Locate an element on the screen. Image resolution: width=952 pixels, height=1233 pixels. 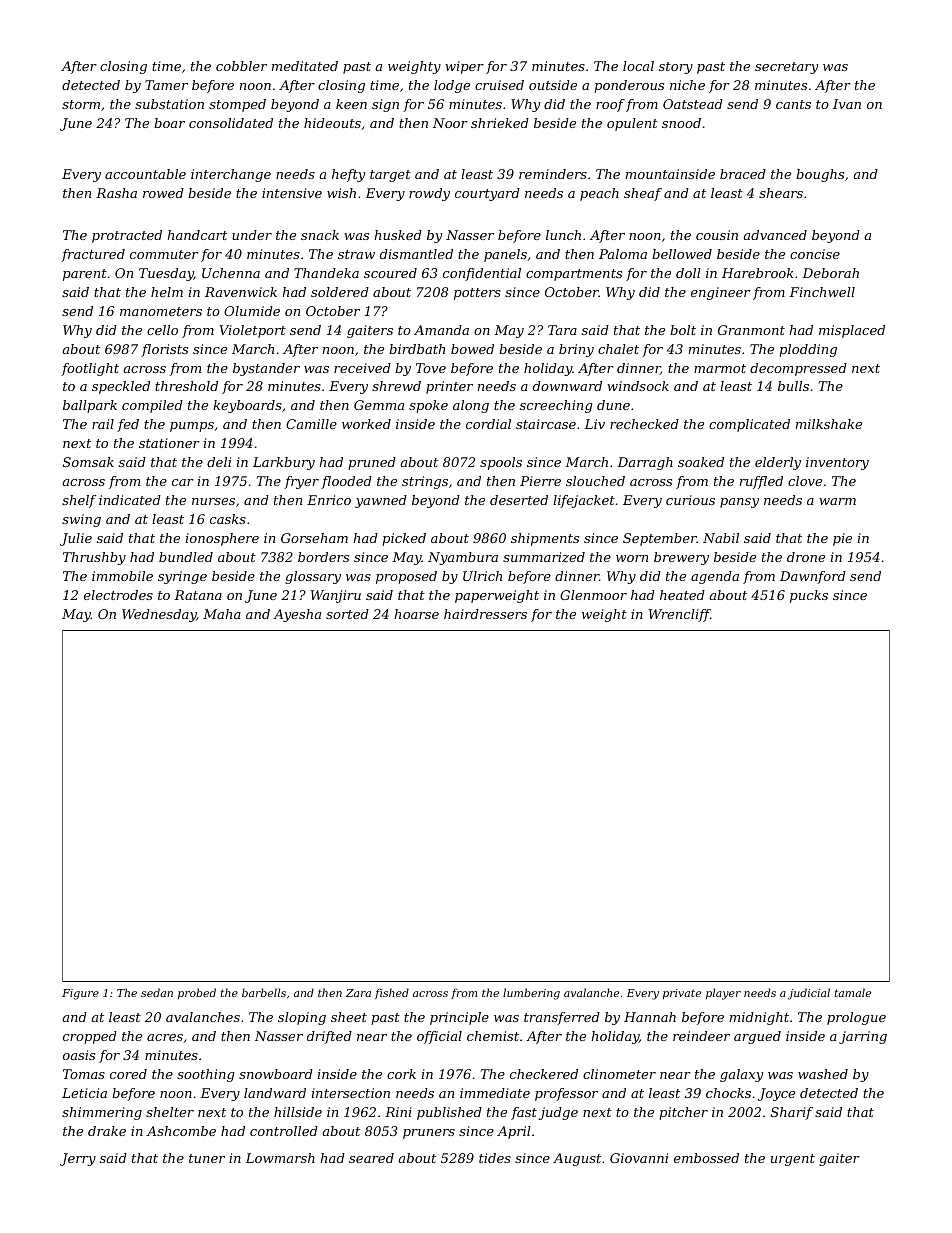
tamale is located at coordinates (853, 992).
